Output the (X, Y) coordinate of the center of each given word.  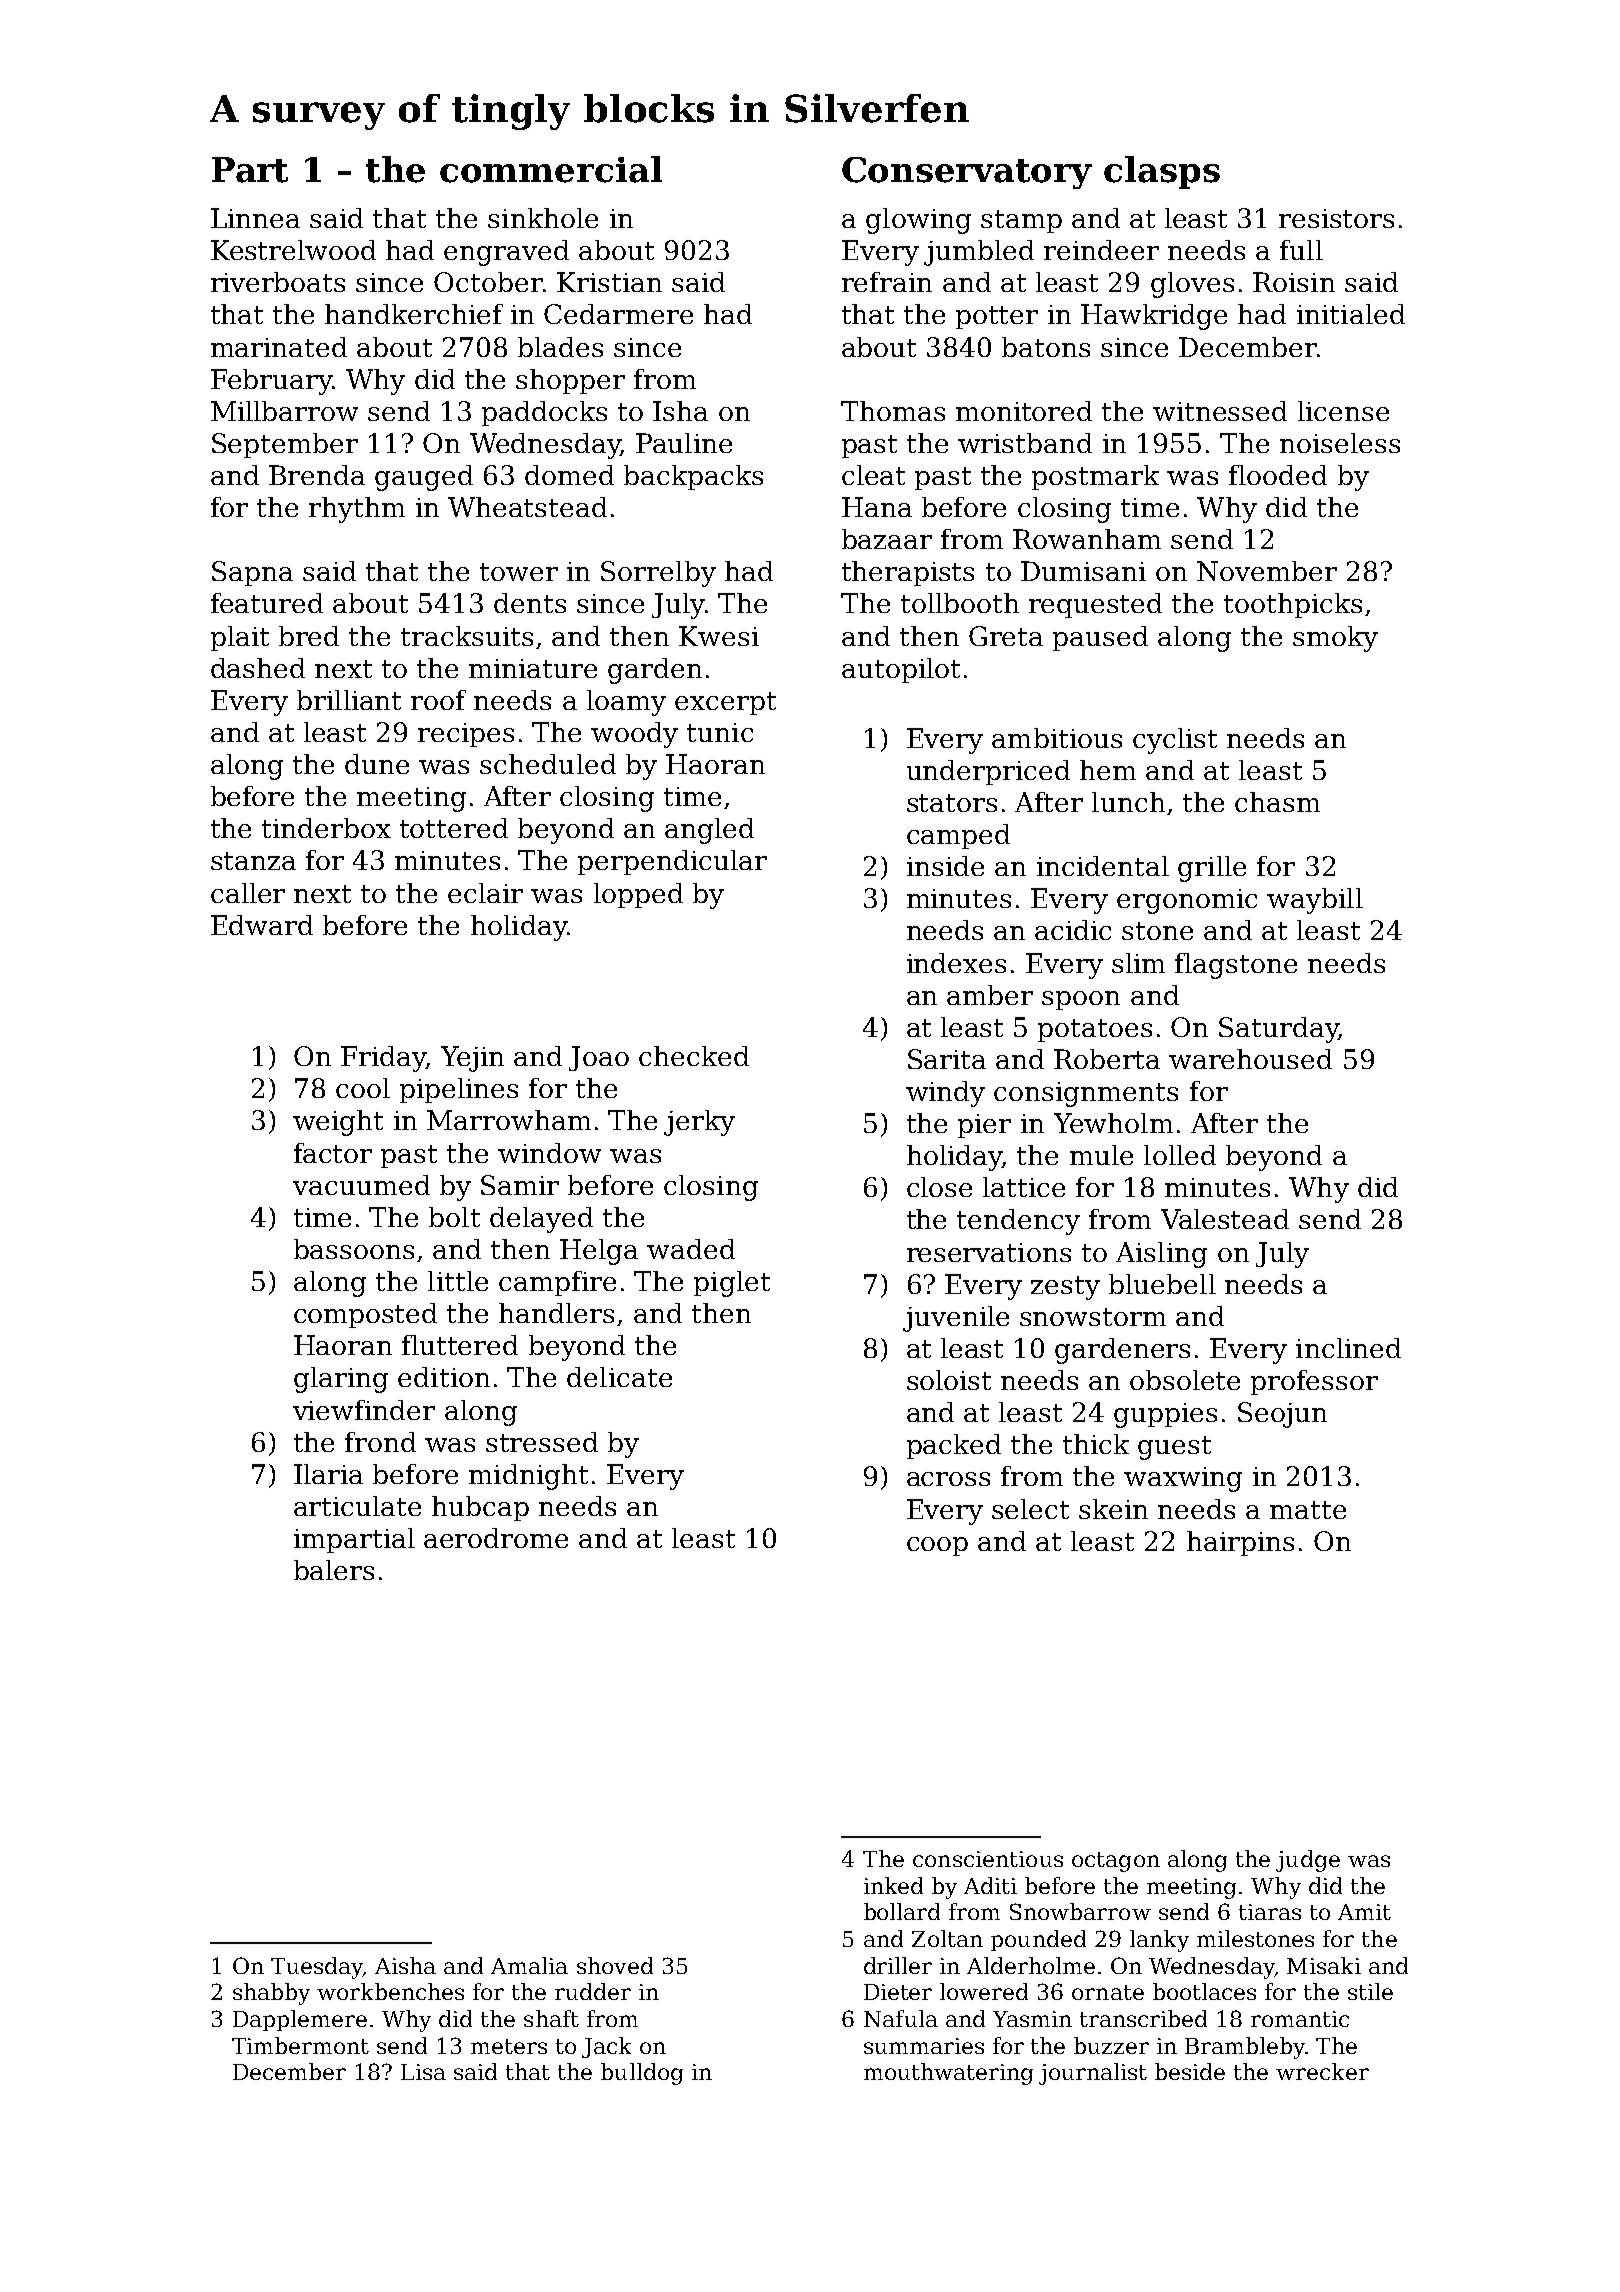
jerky (699, 1123)
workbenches (390, 1991)
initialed (1351, 314)
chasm (1277, 802)
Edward (262, 925)
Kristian (609, 282)
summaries (924, 2046)
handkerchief (414, 314)
